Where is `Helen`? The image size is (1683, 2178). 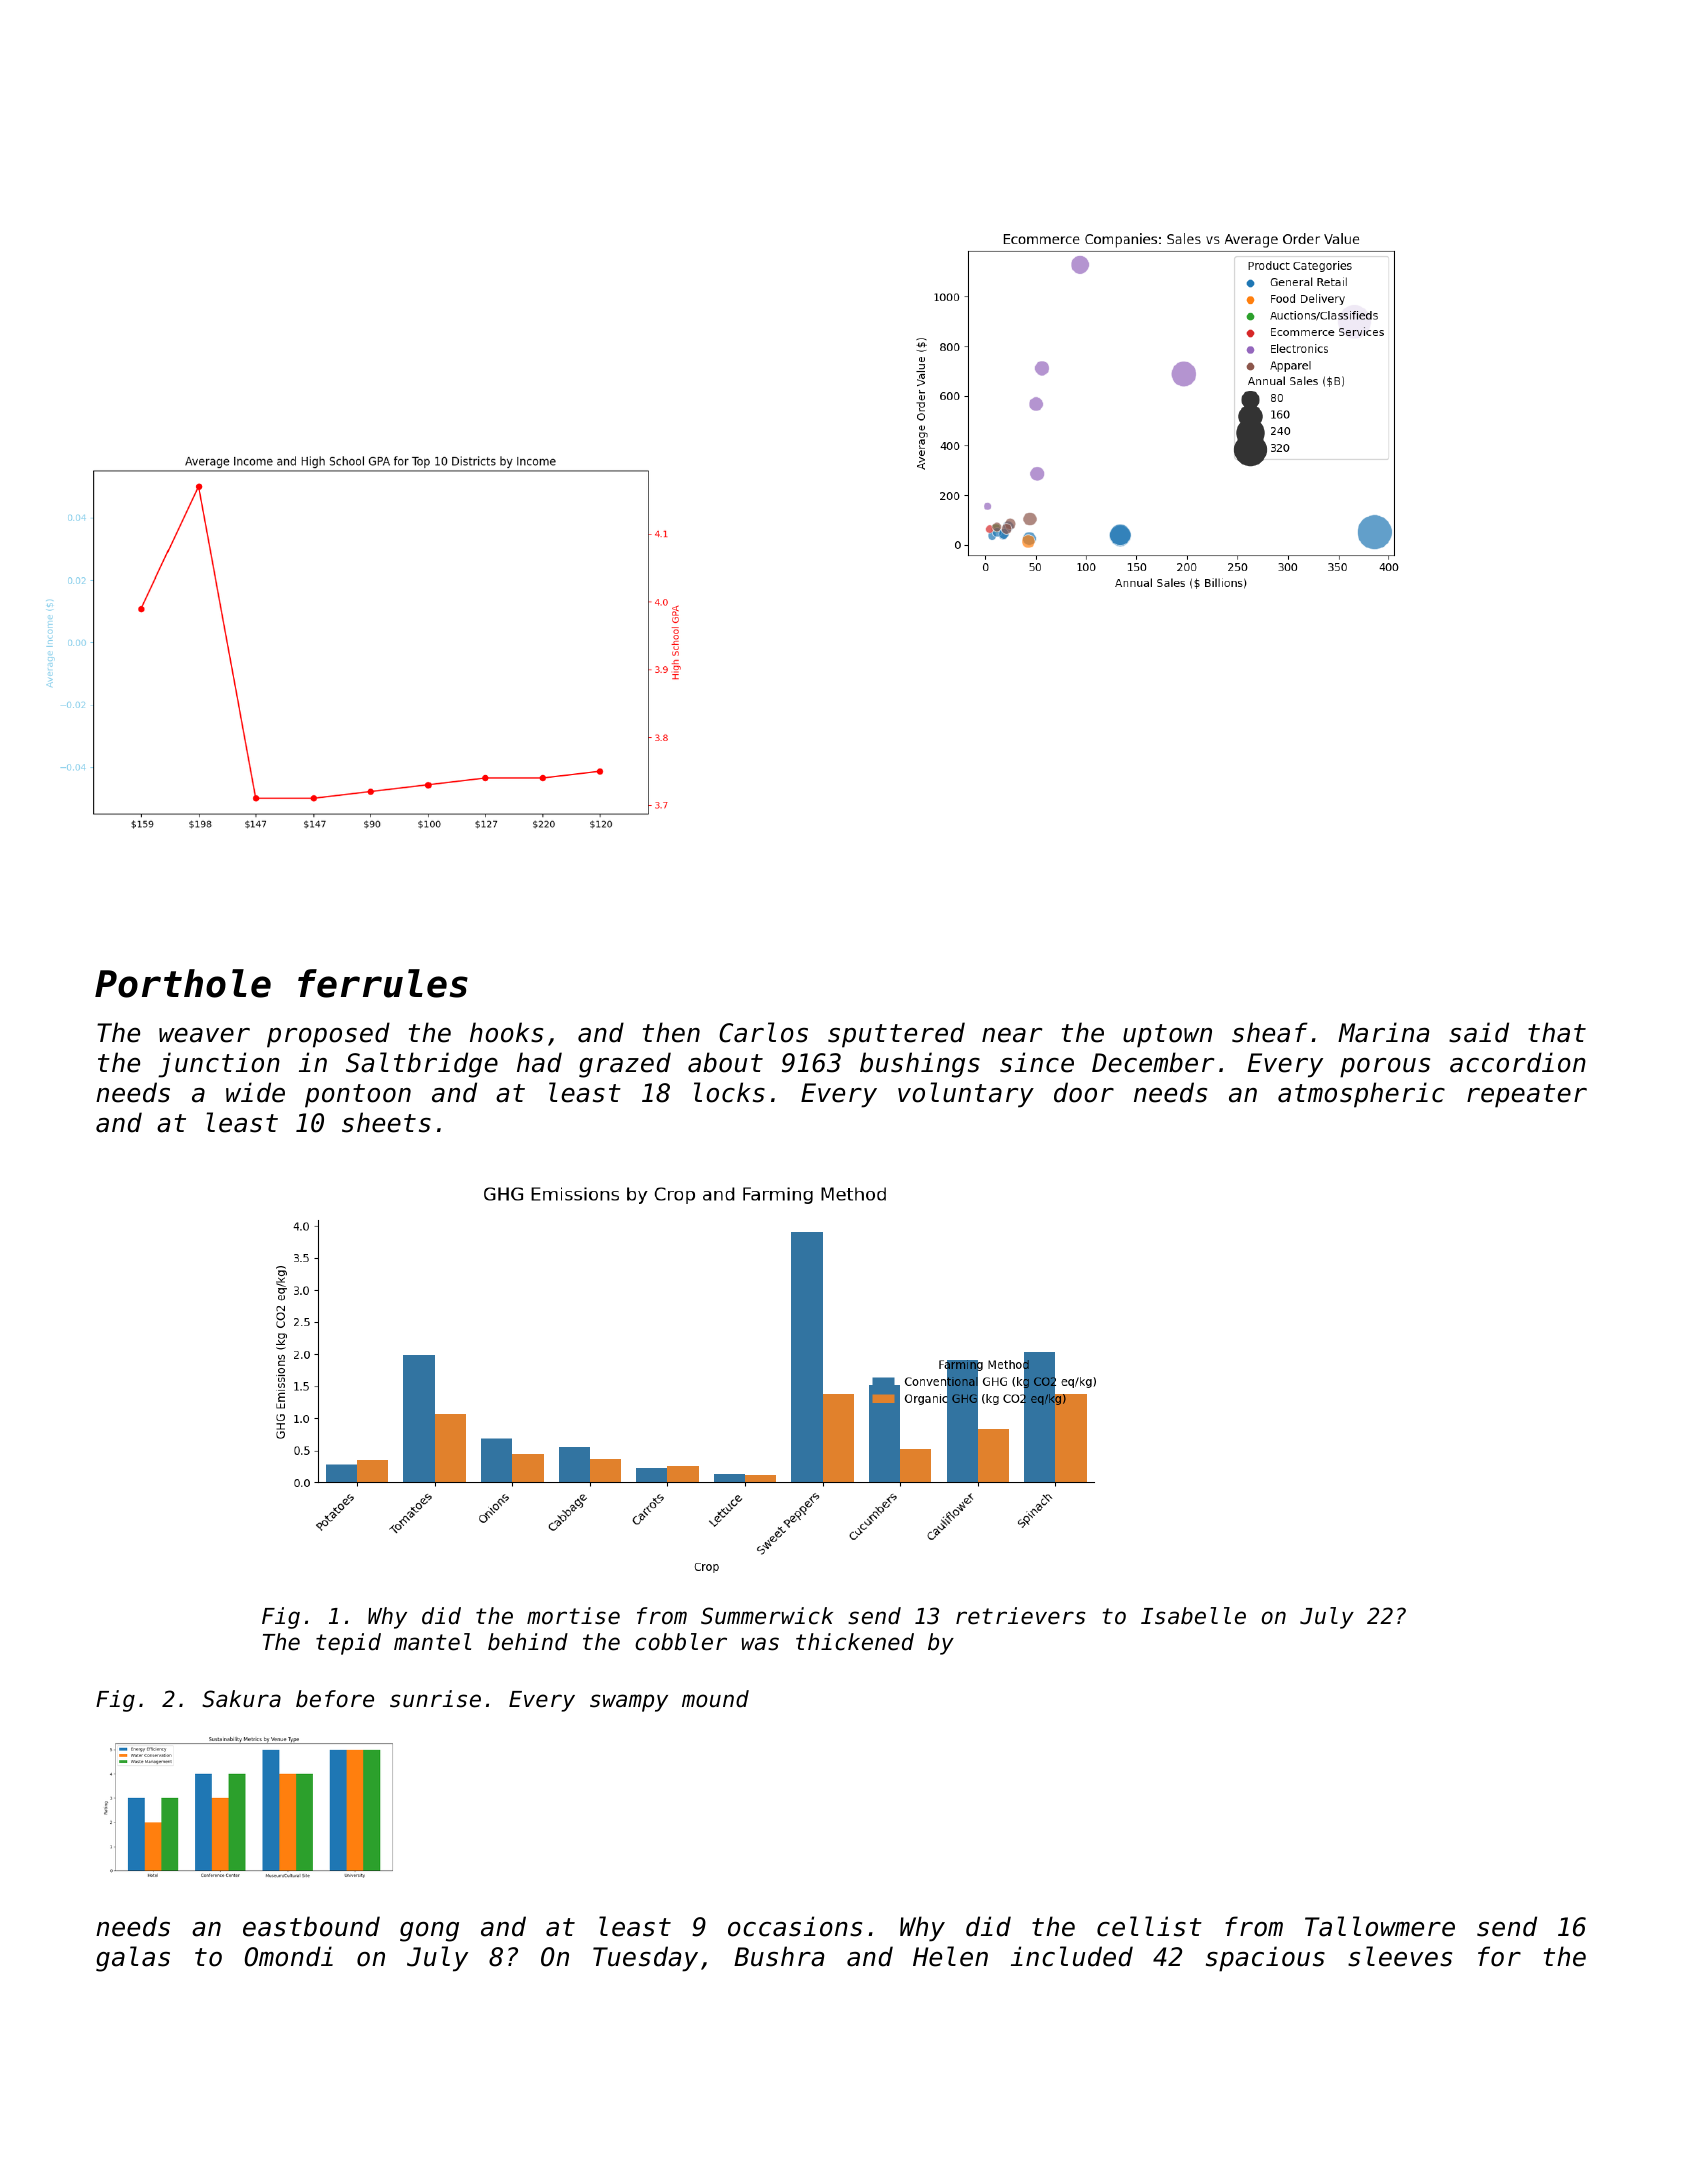
Helen is located at coordinates (950, 1956).
